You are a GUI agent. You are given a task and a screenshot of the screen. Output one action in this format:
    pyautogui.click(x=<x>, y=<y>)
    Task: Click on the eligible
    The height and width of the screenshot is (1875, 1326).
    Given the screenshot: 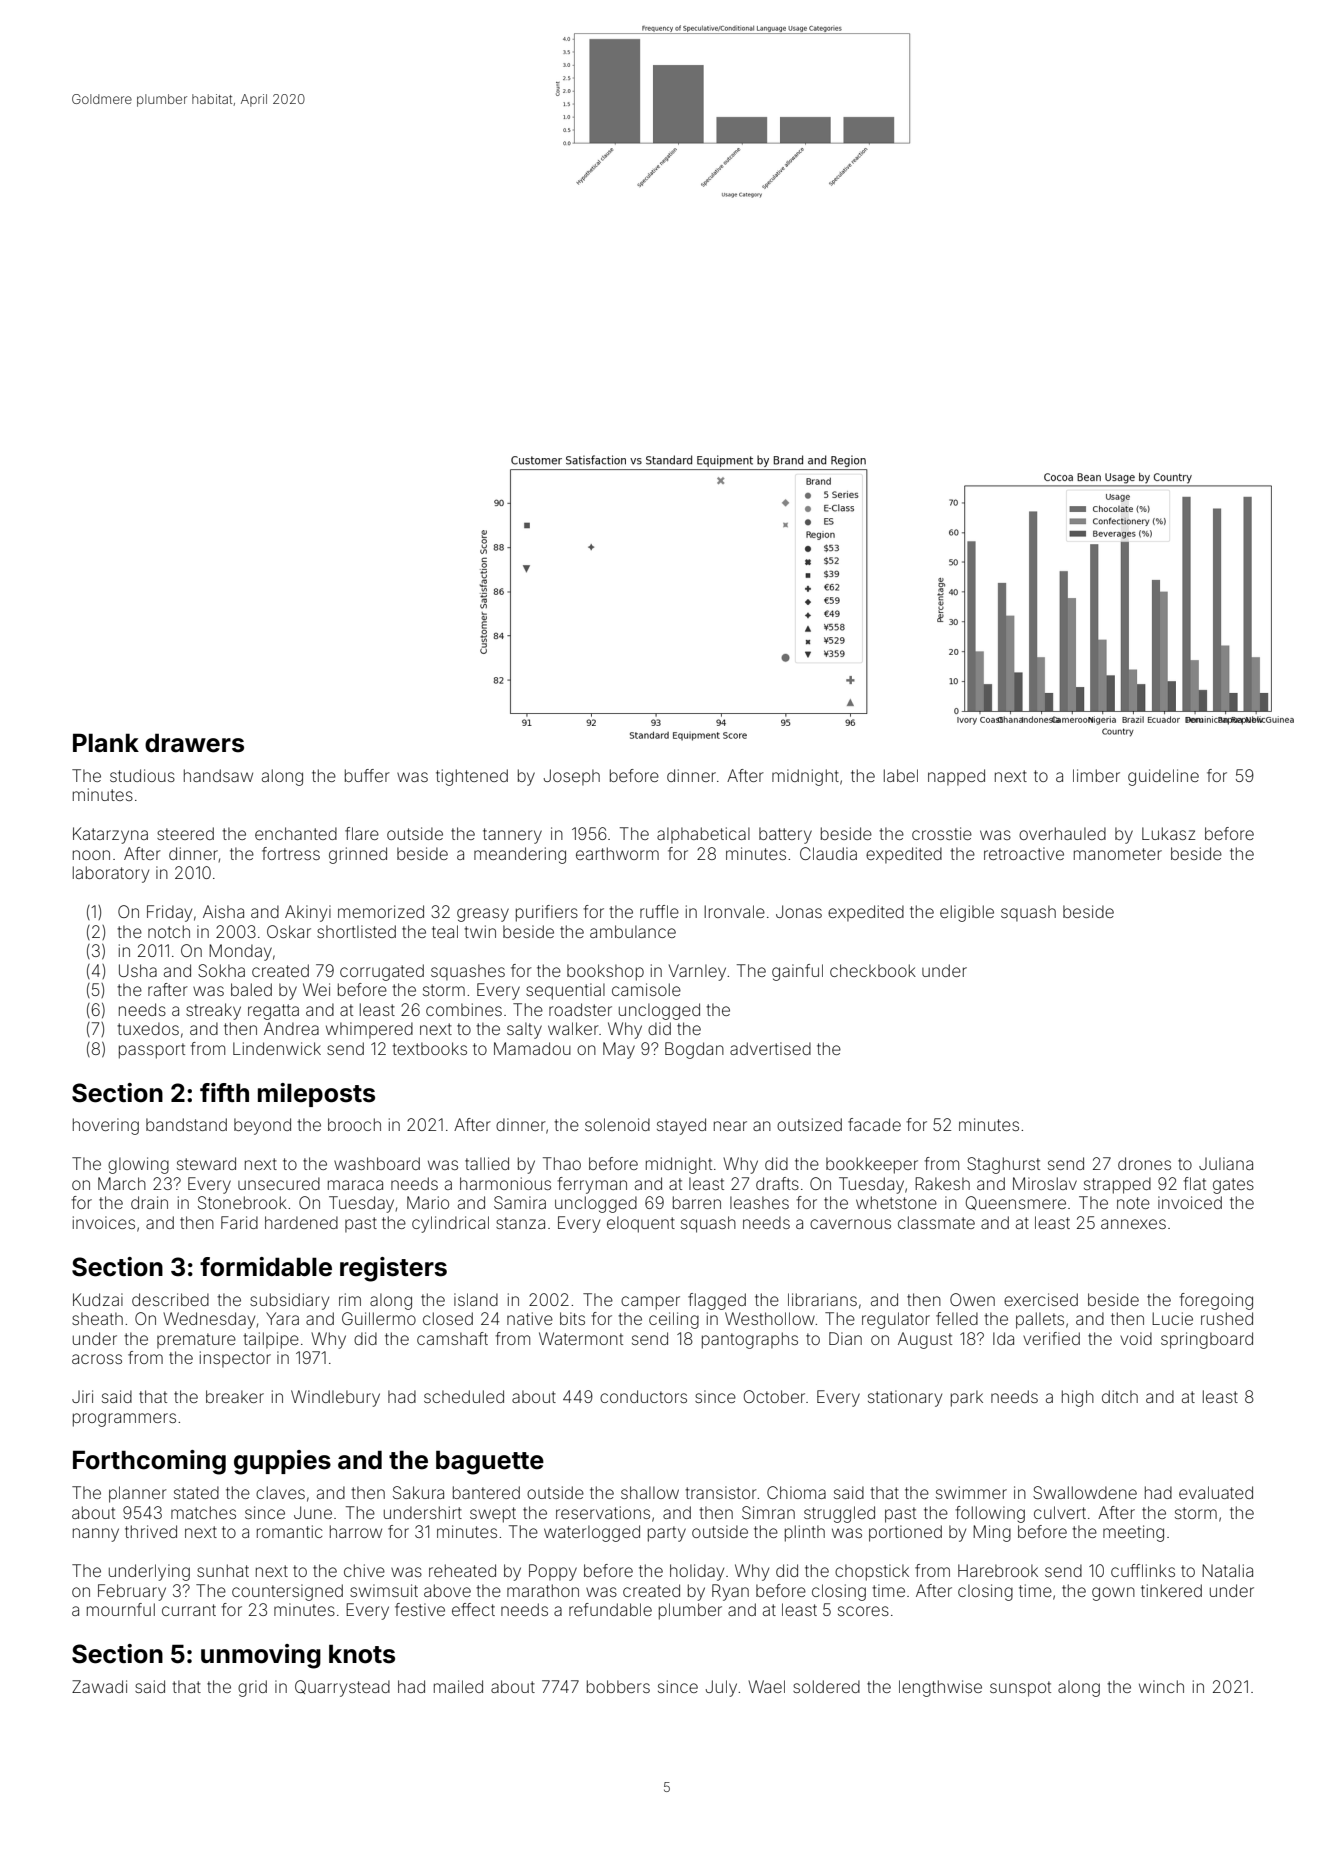 What is the action you would take?
    pyautogui.click(x=967, y=913)
